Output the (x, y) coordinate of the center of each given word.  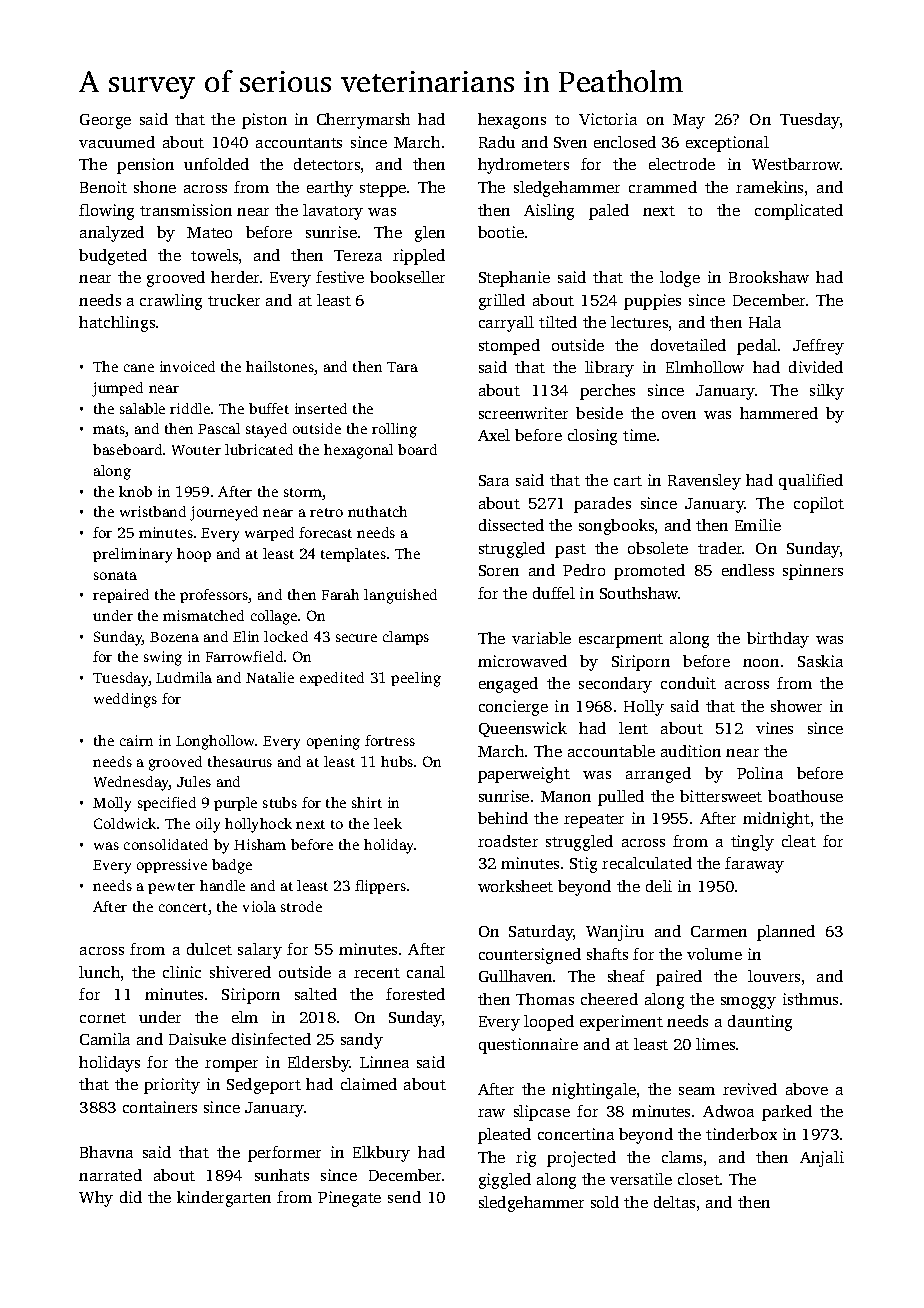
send (404, 1197)
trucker (234, 300)
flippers (380, 887)
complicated (799, 212)
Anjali (822, 1159)
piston (264, 121)
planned (786, 933)
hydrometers (523, 166)
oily (208, 825)
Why (96, 1199)
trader (720, 548)
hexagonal (358, 451)
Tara (402, 367)
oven (679, 415)
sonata (115, 575)
